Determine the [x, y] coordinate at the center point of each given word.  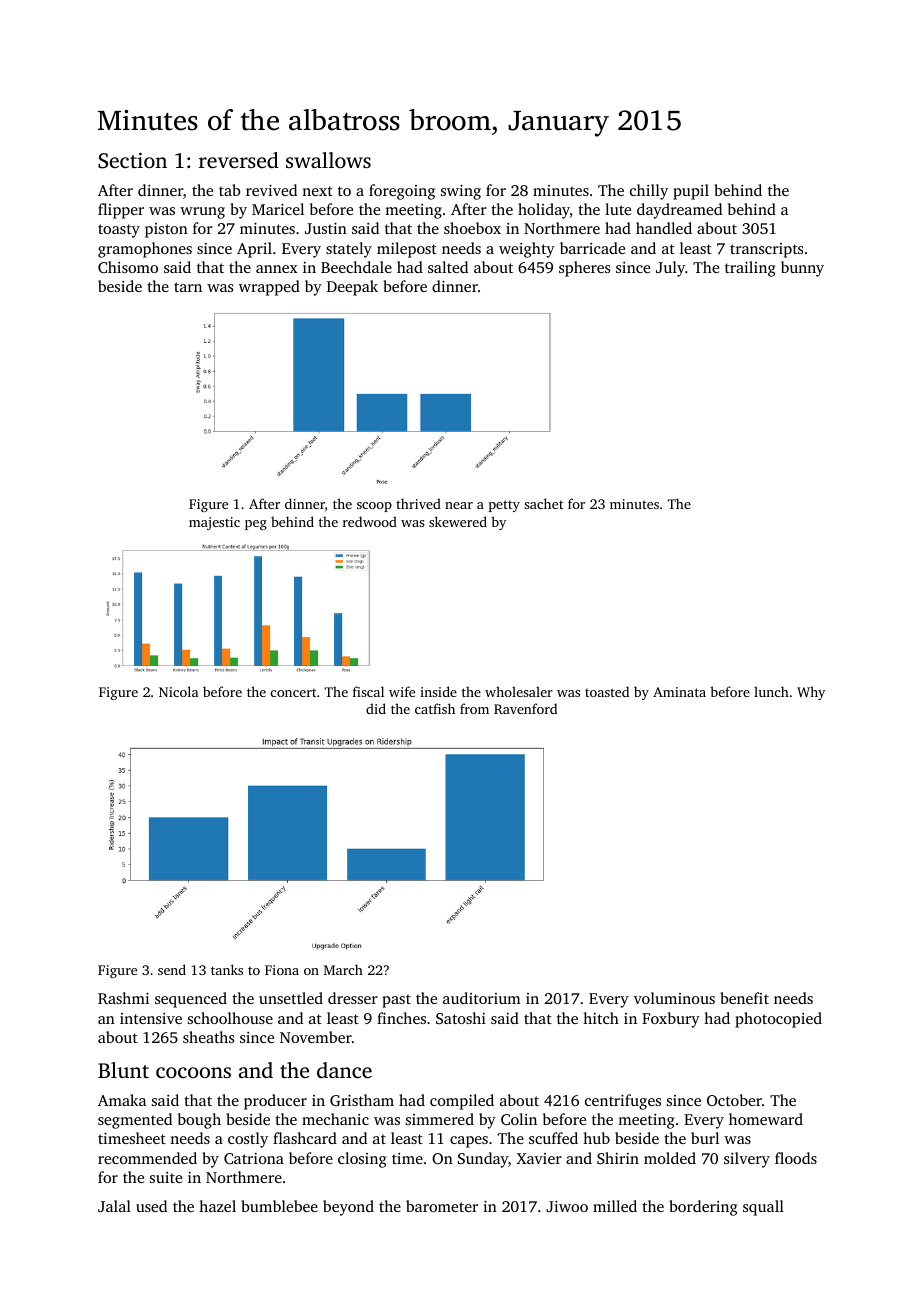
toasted [607, 691]
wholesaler [519, 691]
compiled [462, 1102]
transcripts [766, 250]
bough [199, 1121]
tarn [188, 287]
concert [294, 693]
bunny [802, 269]
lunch [771, 691]
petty [504, 506]
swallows [328, 160]
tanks [227, 969]
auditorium [482, 998]
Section [132, 160]
